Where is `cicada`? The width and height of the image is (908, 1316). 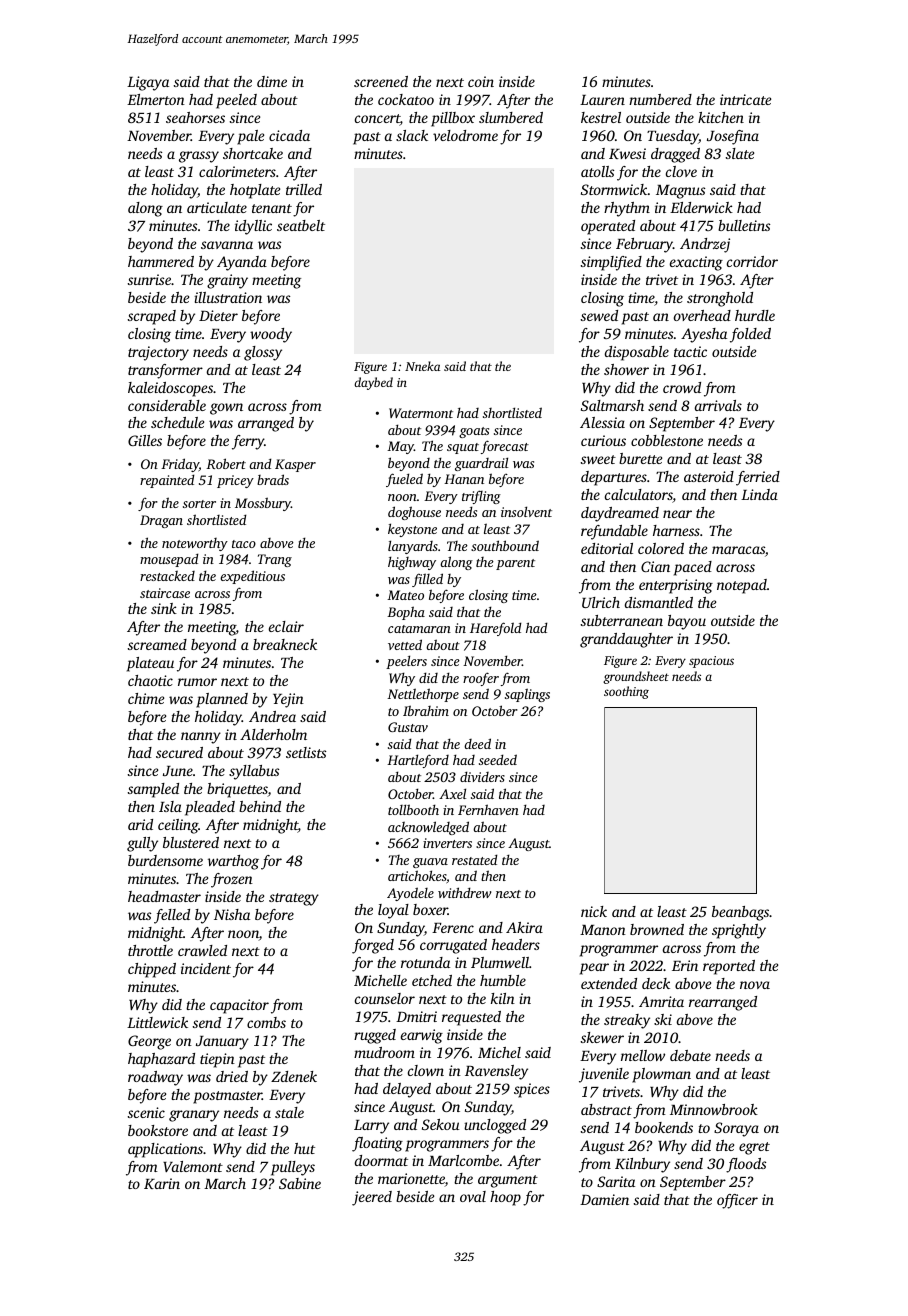 cicada is located at coordinates (289, 135).
